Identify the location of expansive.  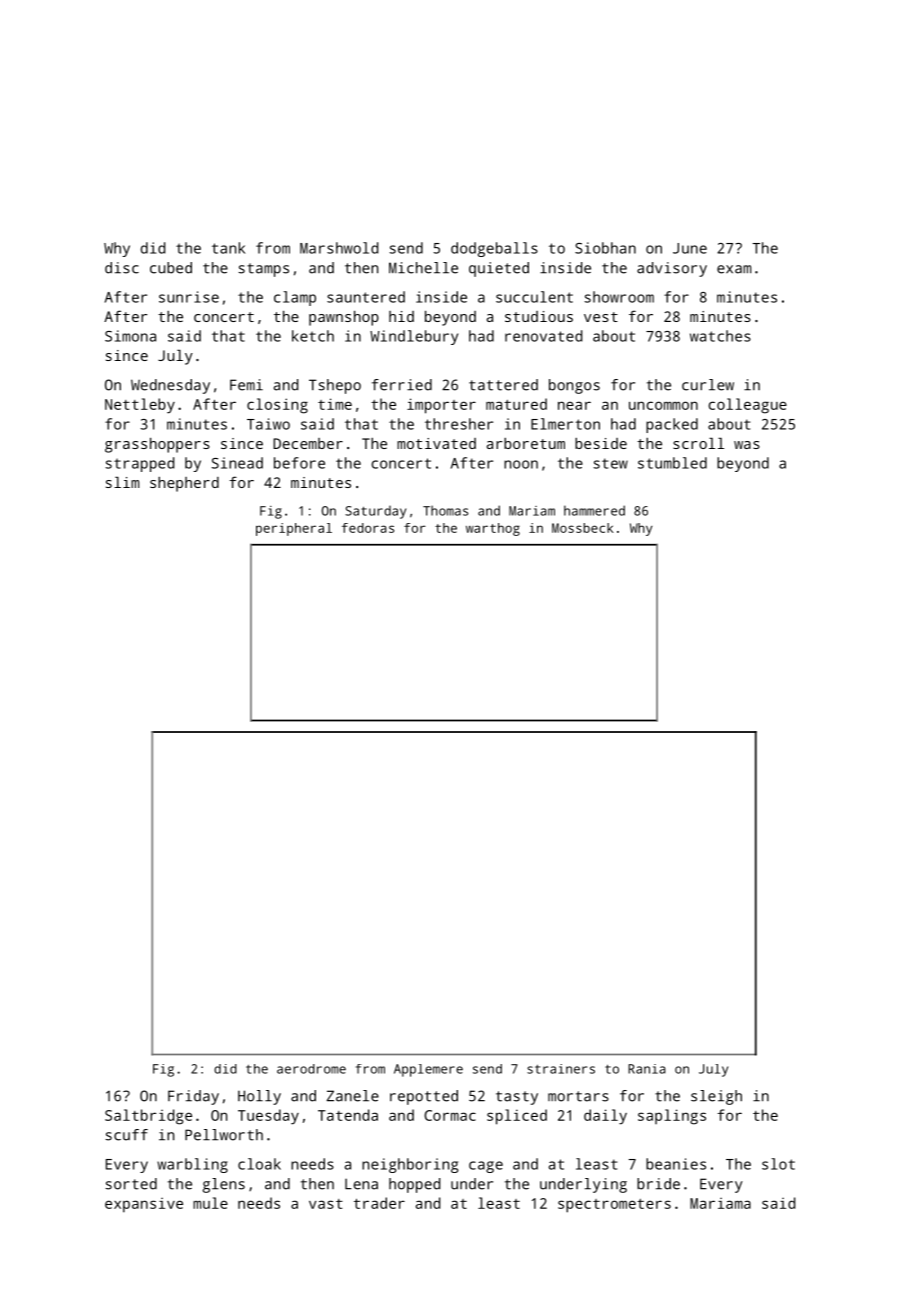
(144, 1205).
